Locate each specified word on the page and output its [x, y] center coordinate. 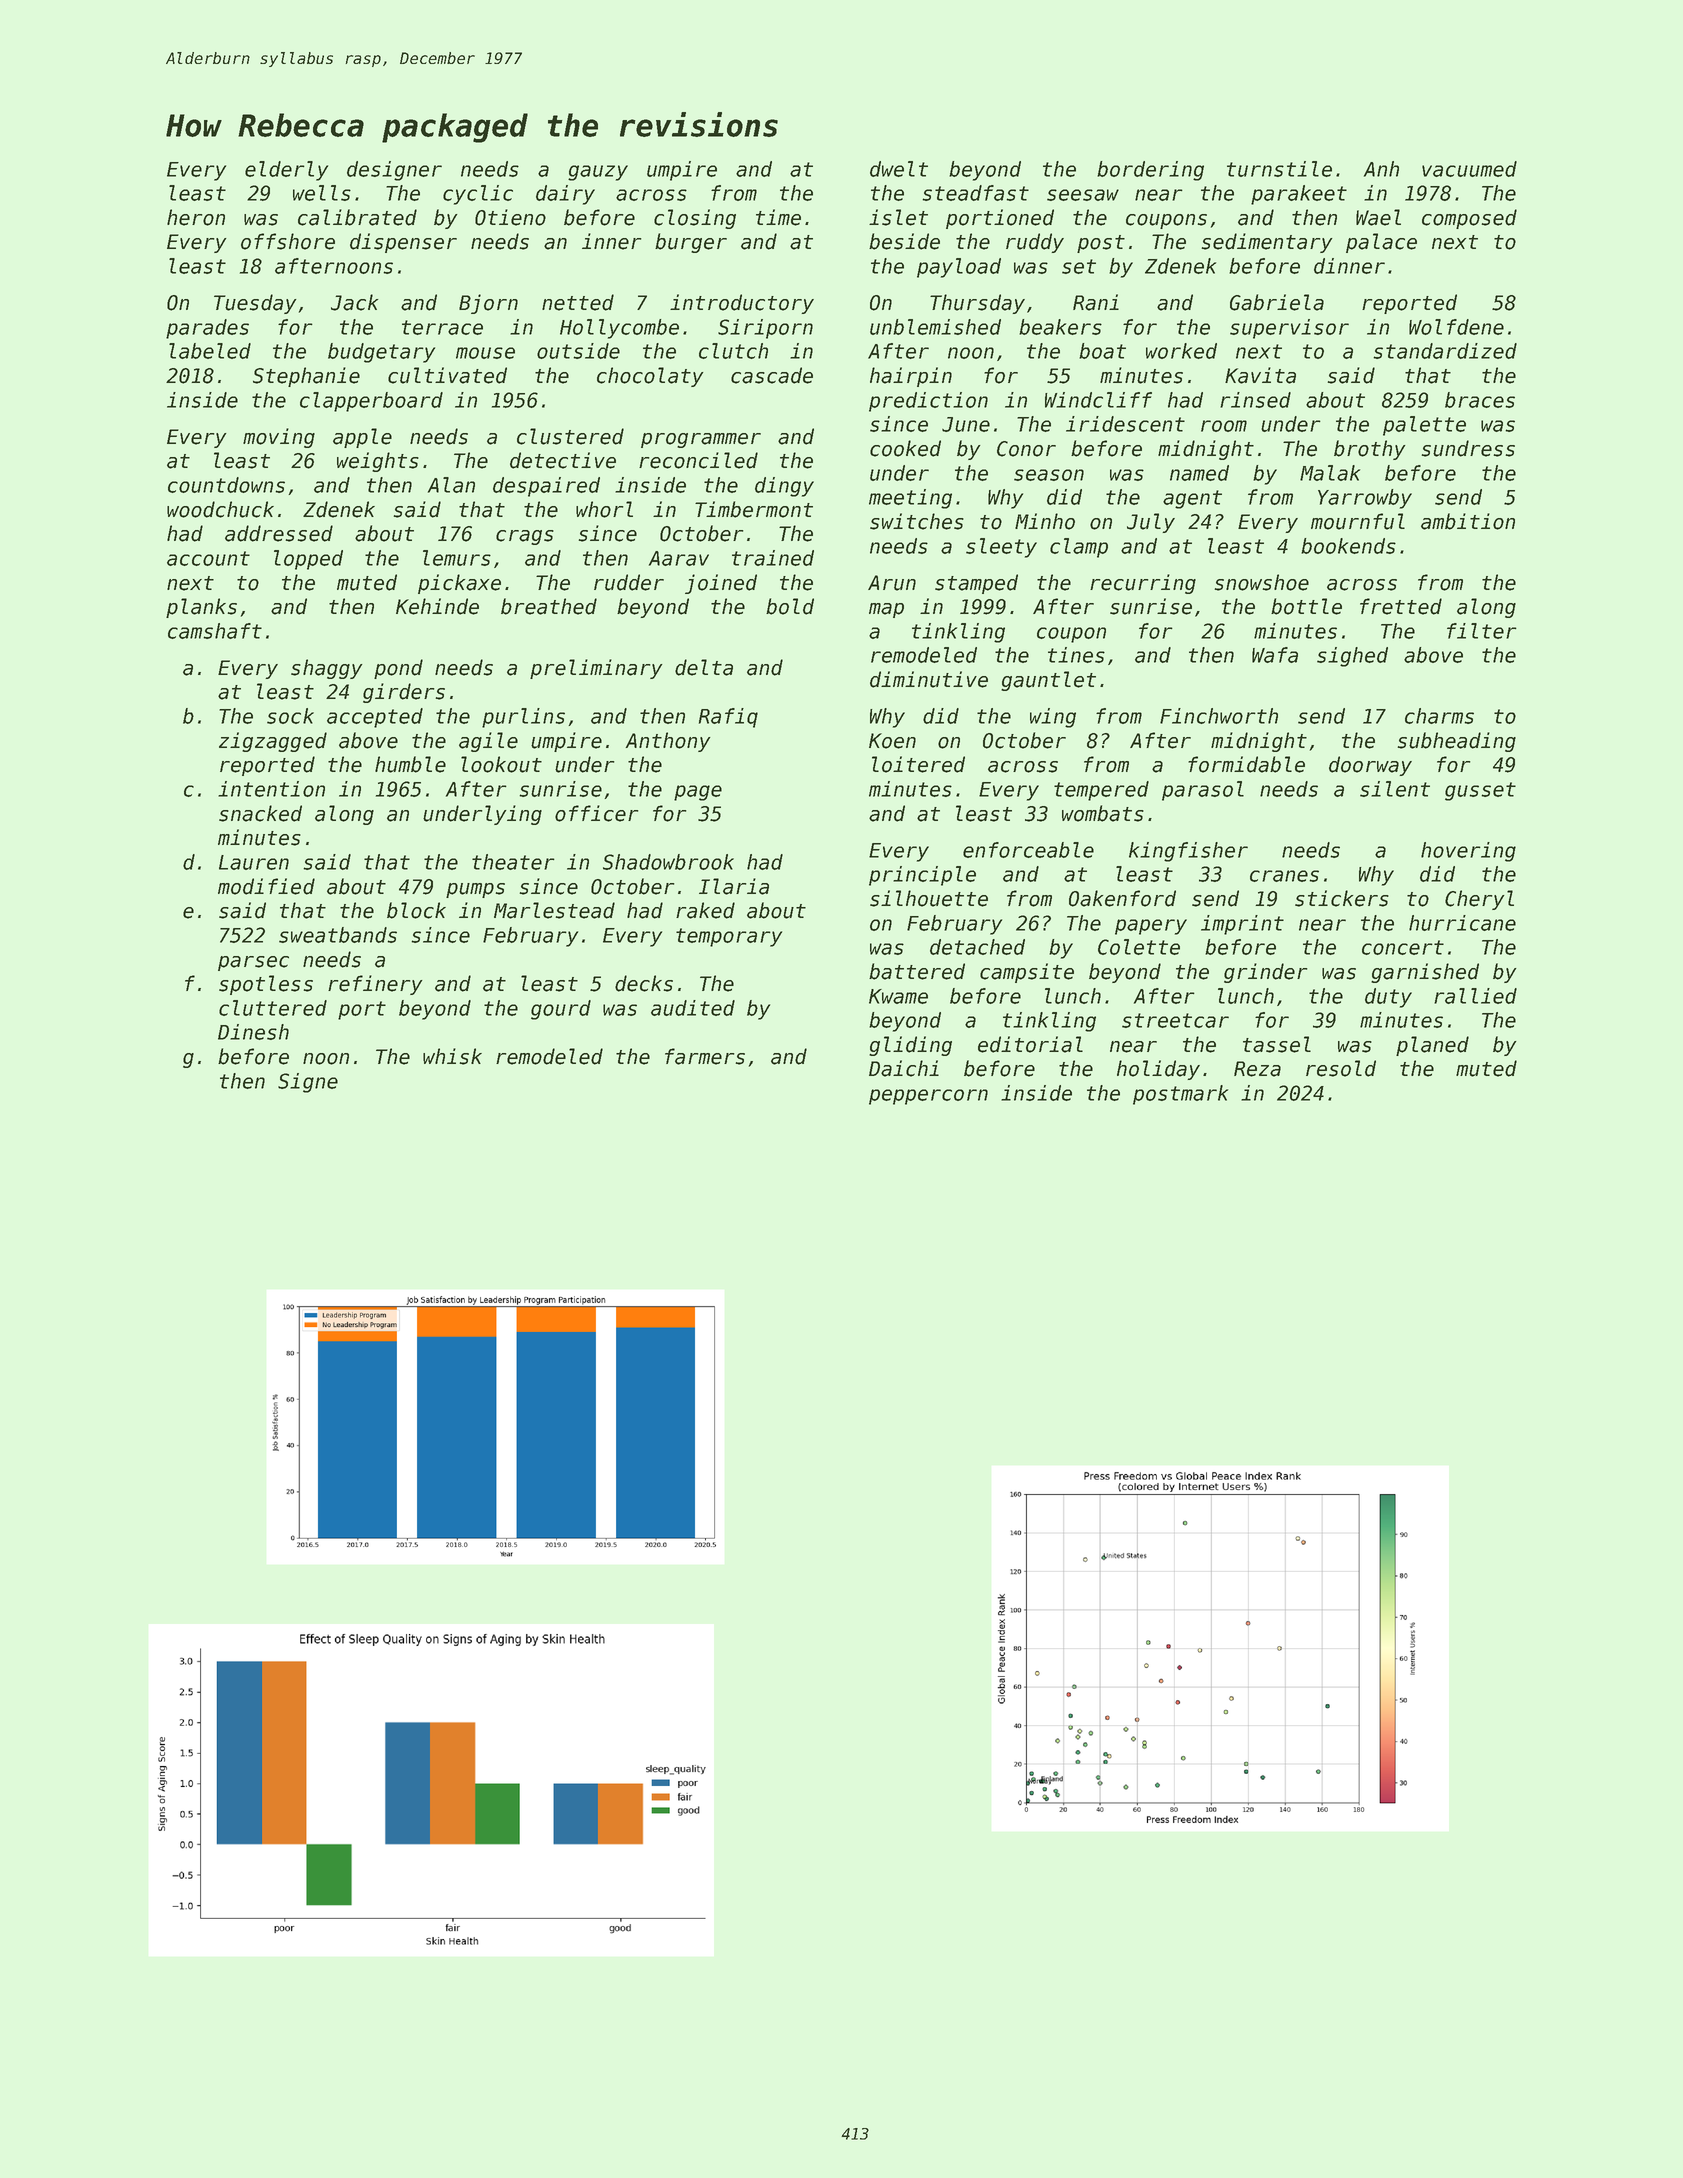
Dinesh [253, 1032]
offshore [288, 241]
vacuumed [1469, 169]
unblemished [935, 327]
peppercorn [928, 1097]
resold [1341, 1068]
